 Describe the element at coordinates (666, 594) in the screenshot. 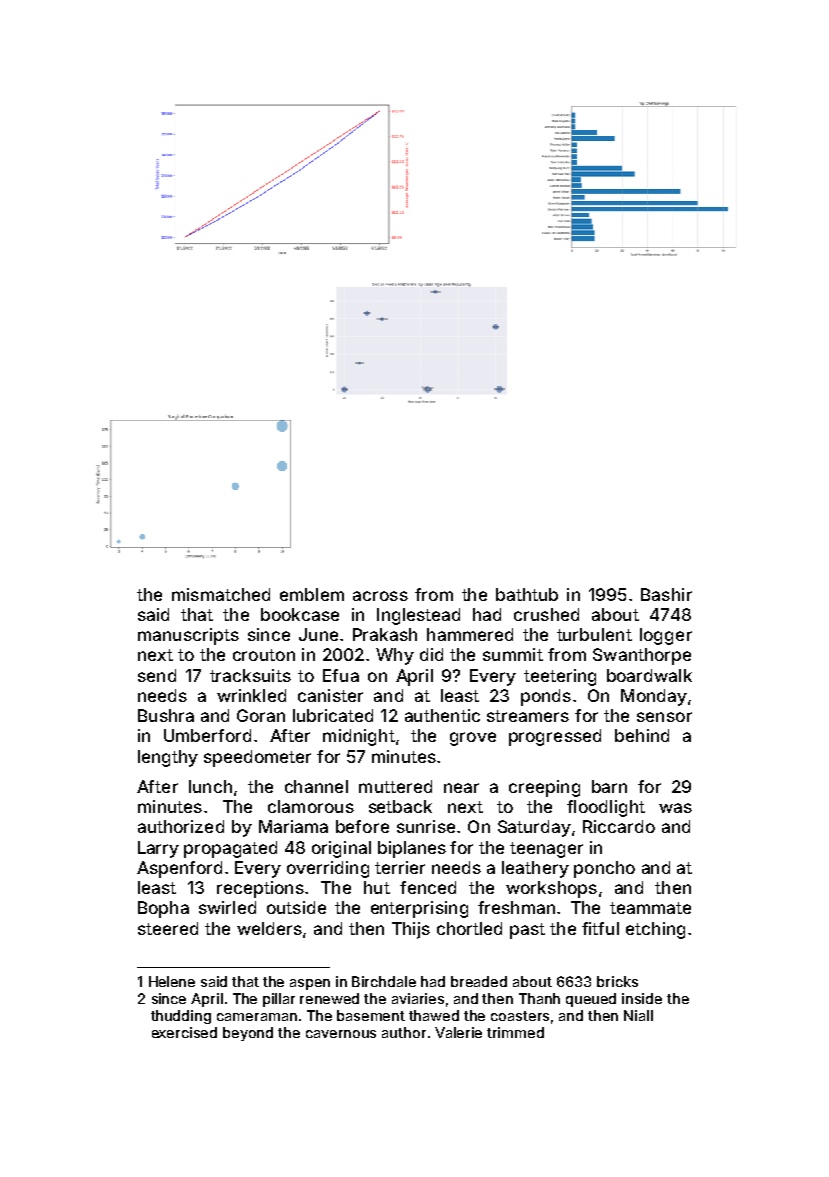

I see `Bashir` at that location.
